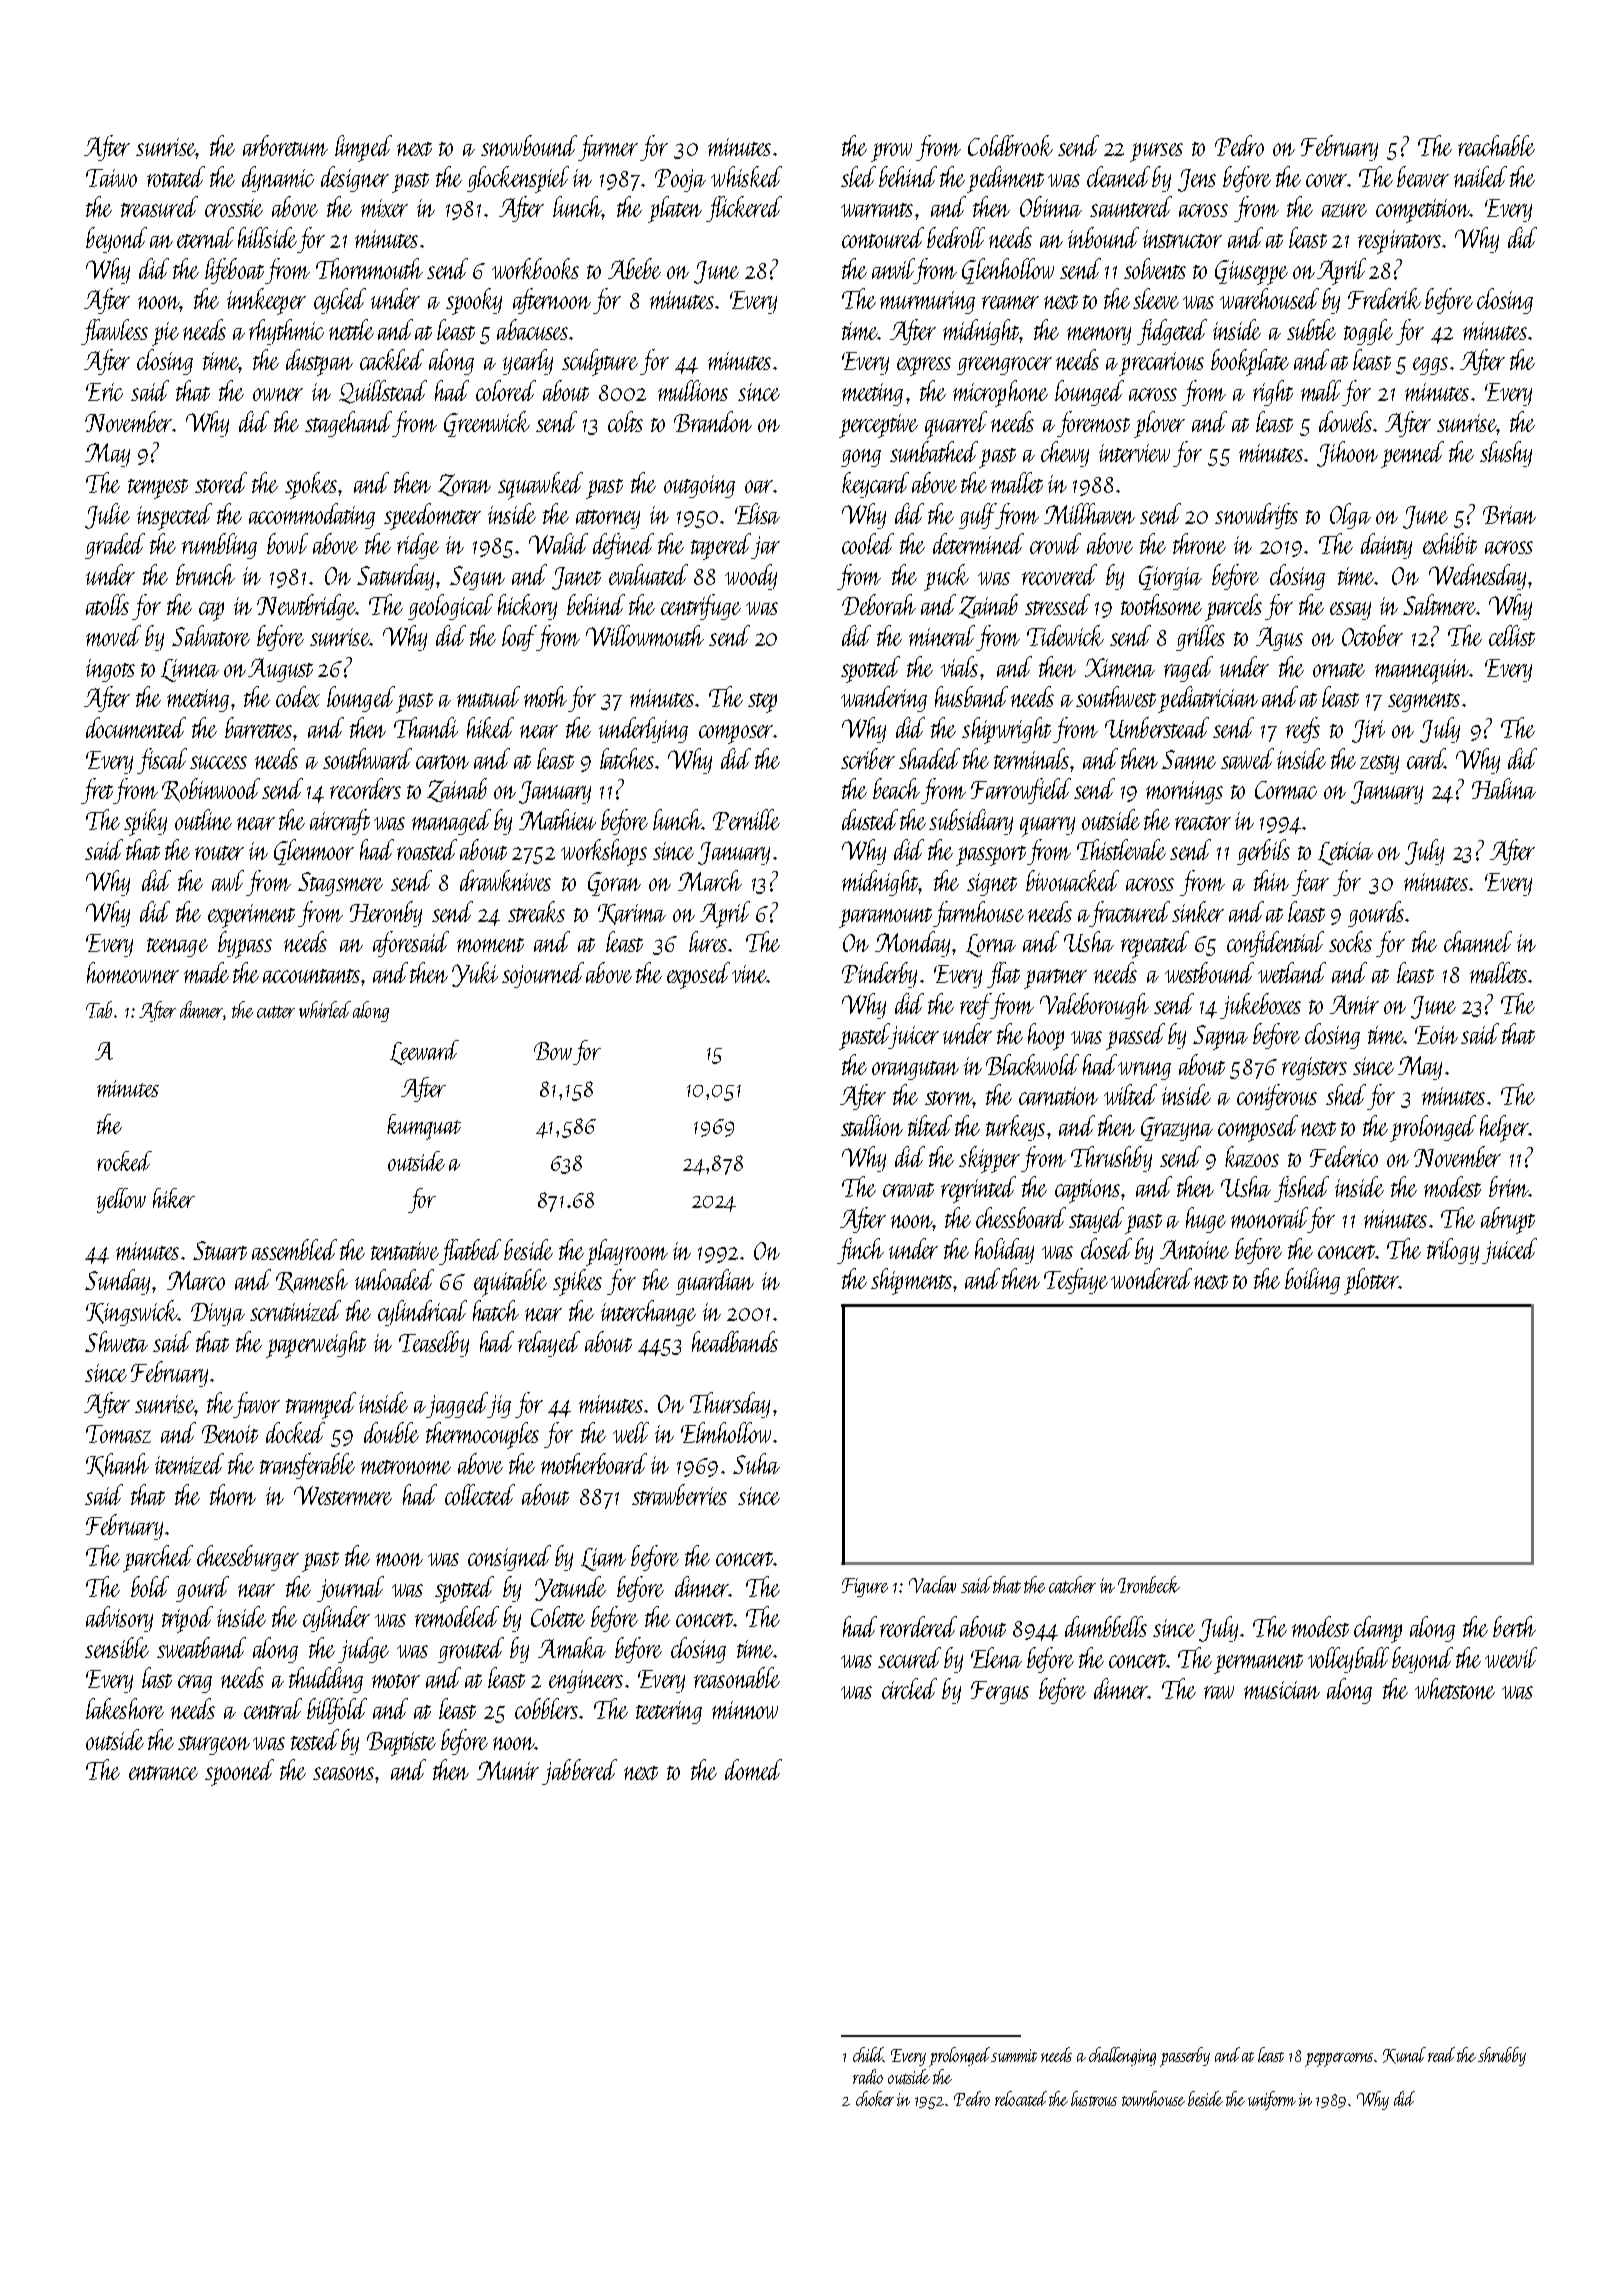 Image resolution: width=1620 pixels, height=2292 pixels. Describe the element at coordinates (219, 853) in the page. I see `router` at that location.
